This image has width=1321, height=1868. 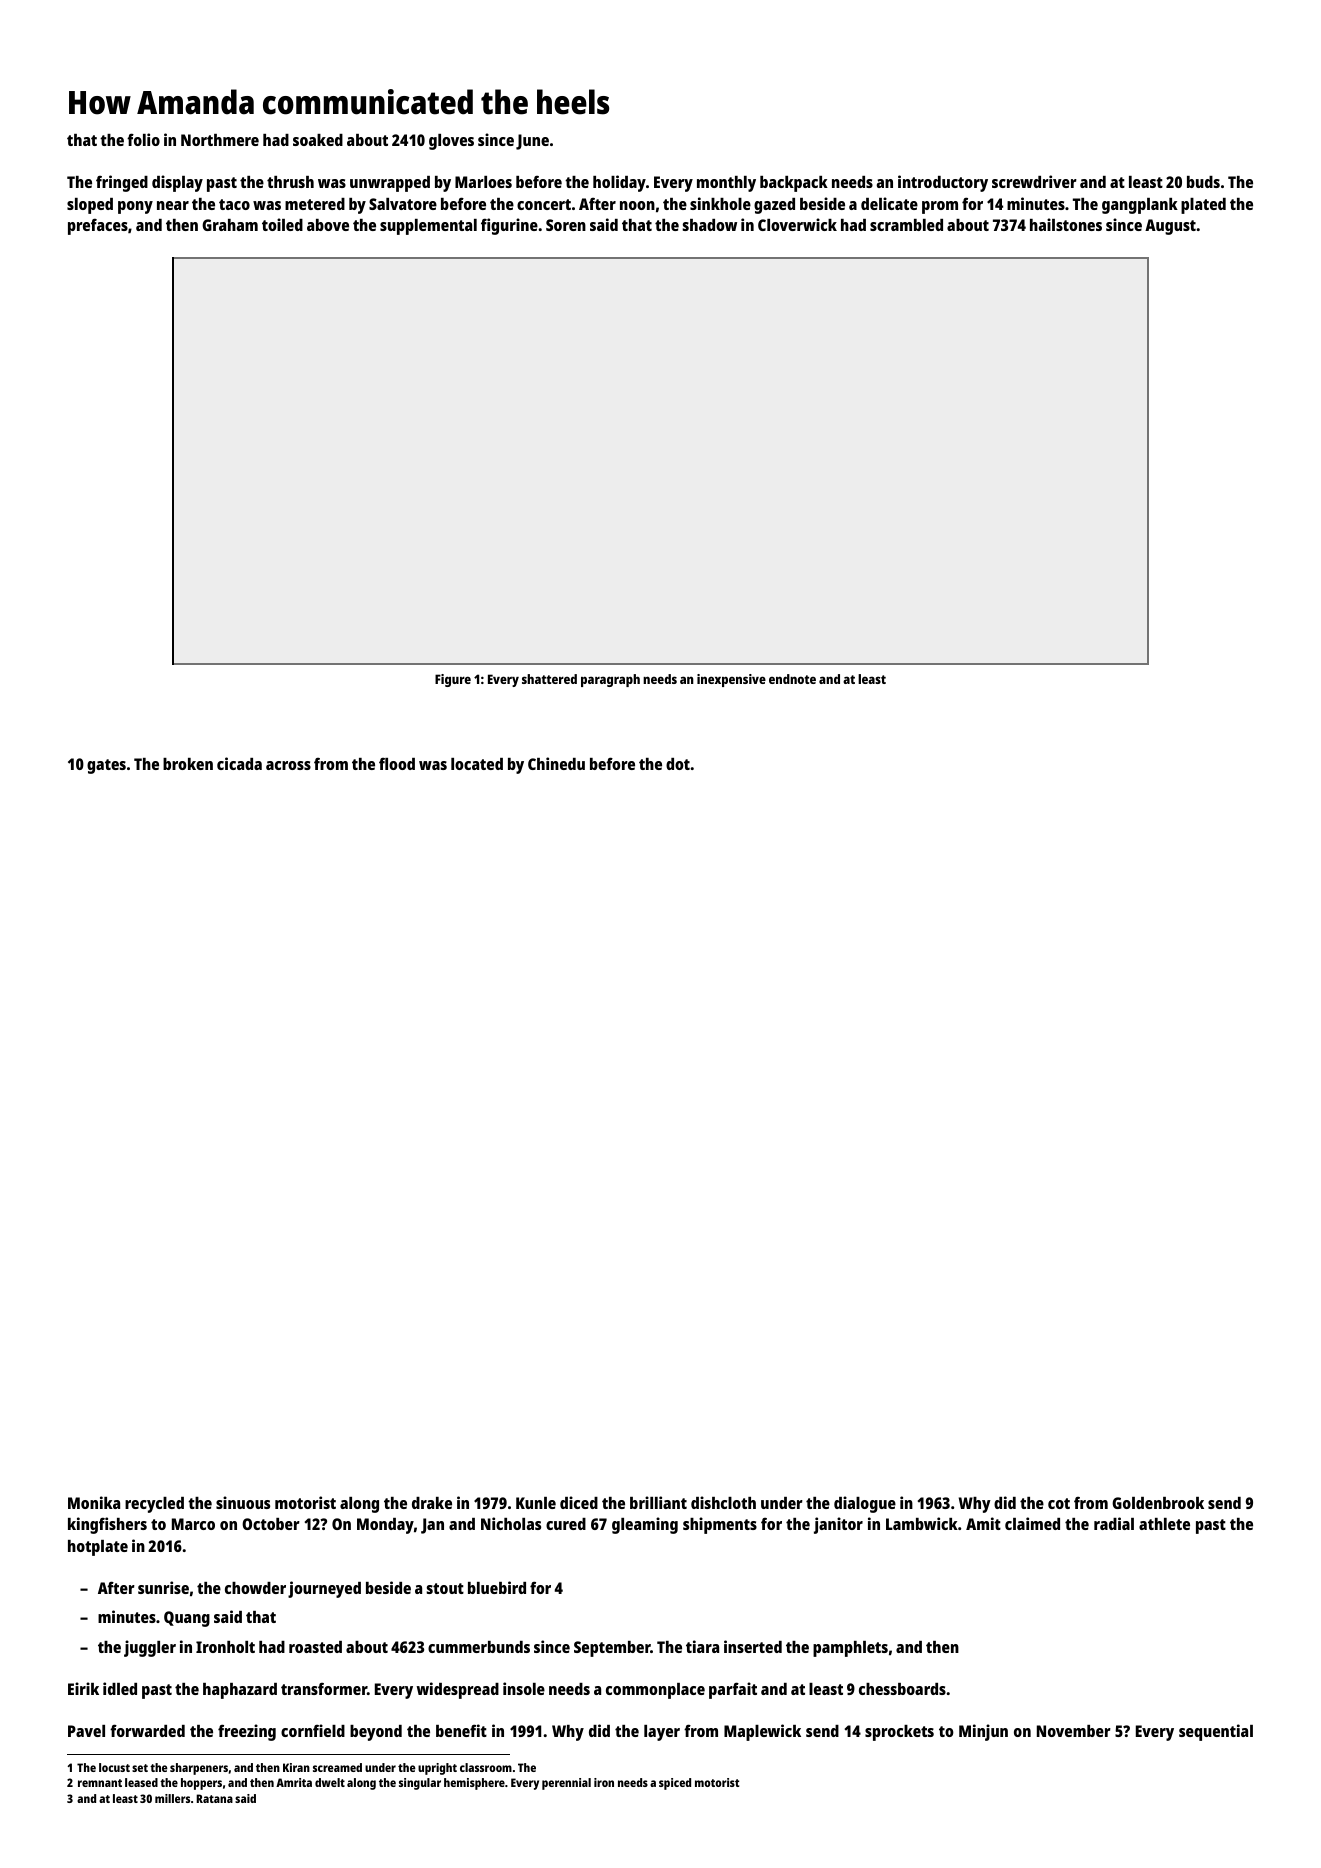 What do you see at coordinates (1216, 1732) in the image?
I see `sequential` at bounding box center [1216, 1732].
